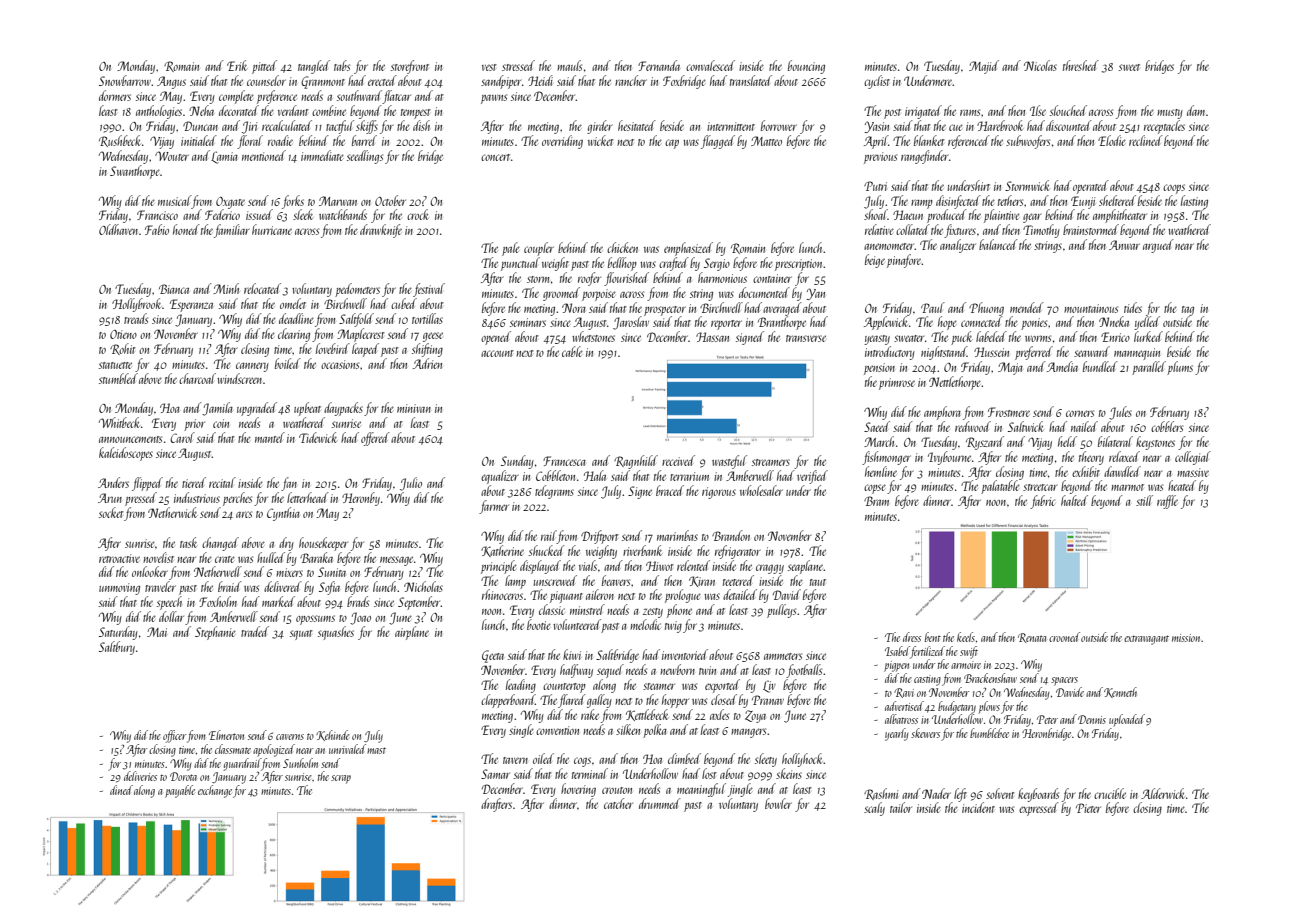 The height and width of the document is (924, 1308). I want to click on opossums, so click(315, 620).
